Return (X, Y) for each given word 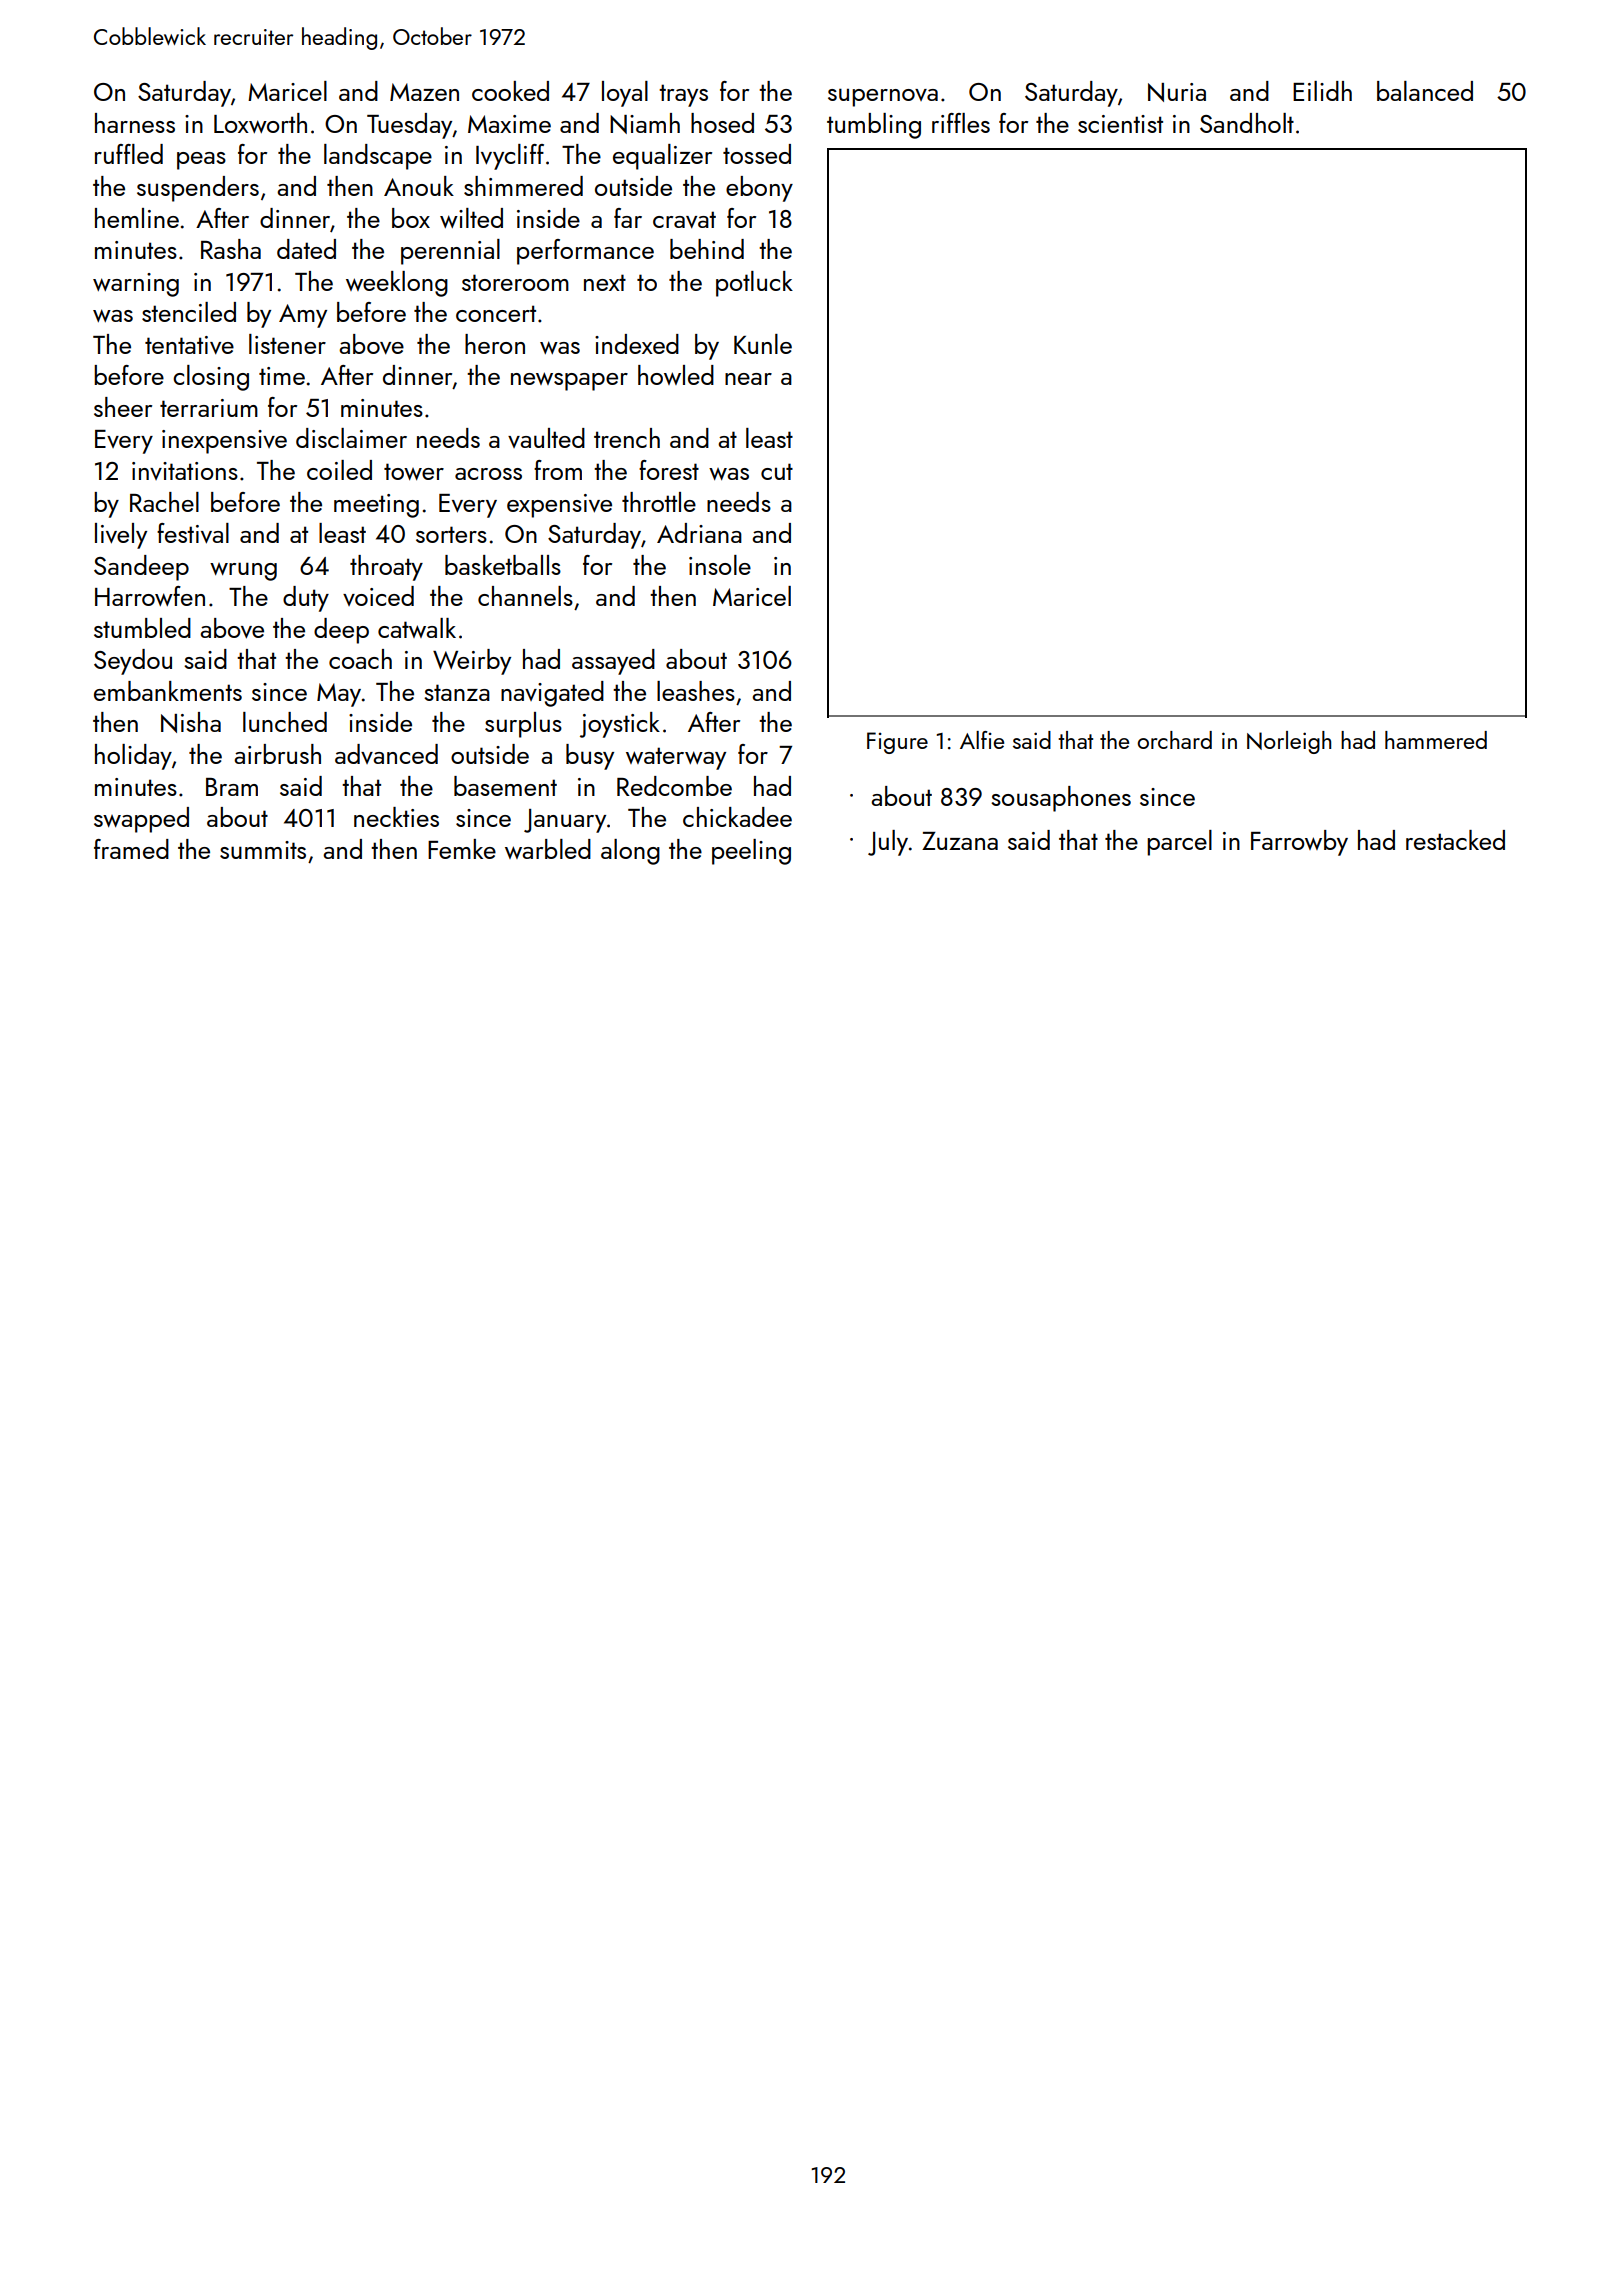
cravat (684, 220)
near (748, 379)
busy (590, 757)
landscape (378, 157)
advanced (386, 754)
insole (720, 565)
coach (360, 659)
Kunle (763, 344)
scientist (1120, 124)
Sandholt (1247, 123)
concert (496, 313)
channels (525, 596)
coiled (339, 470)
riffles (961, 123)
